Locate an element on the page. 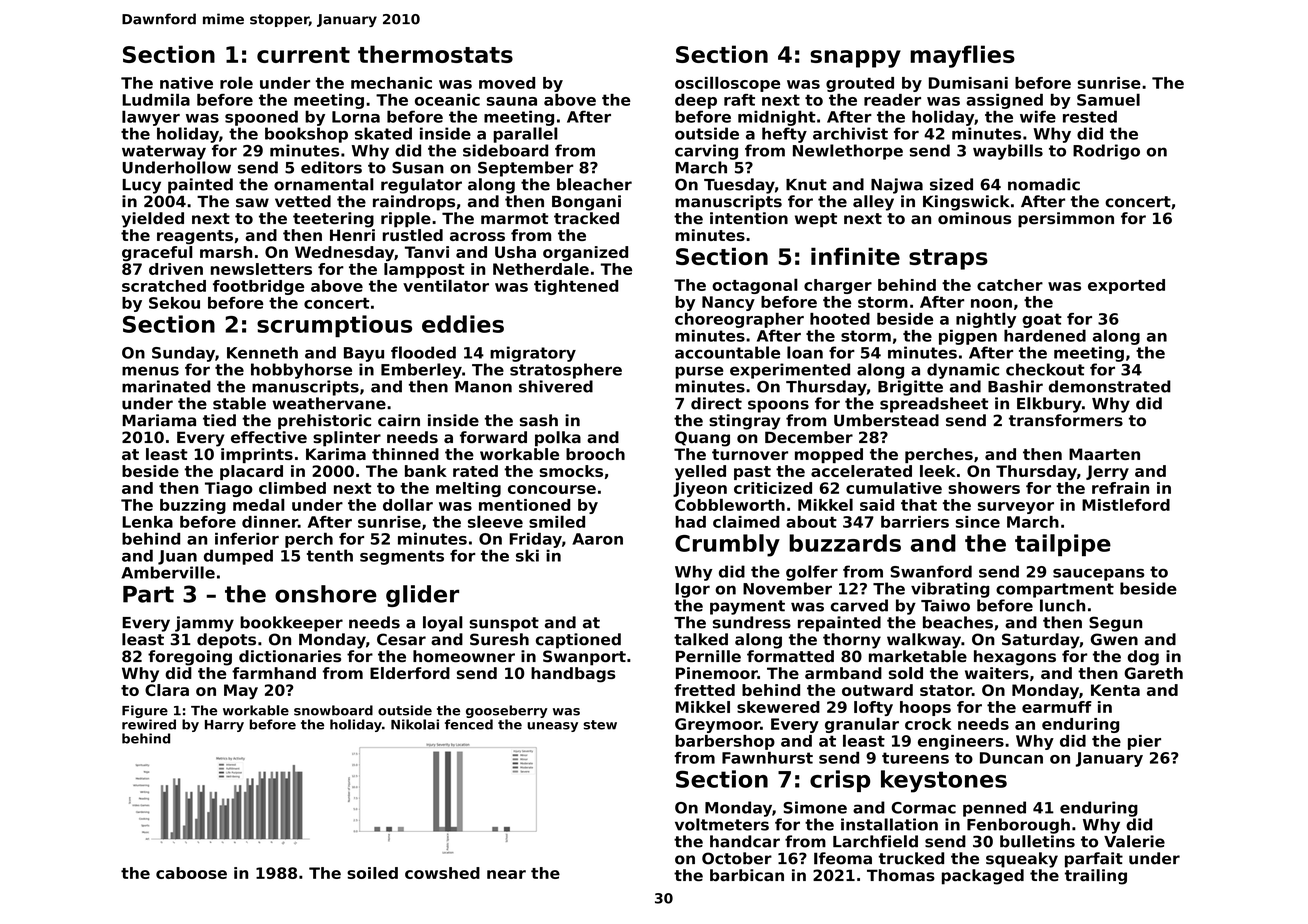 The width and height of the page is (1308, 924). Mistleford is located at coordinates (1126, 504).
